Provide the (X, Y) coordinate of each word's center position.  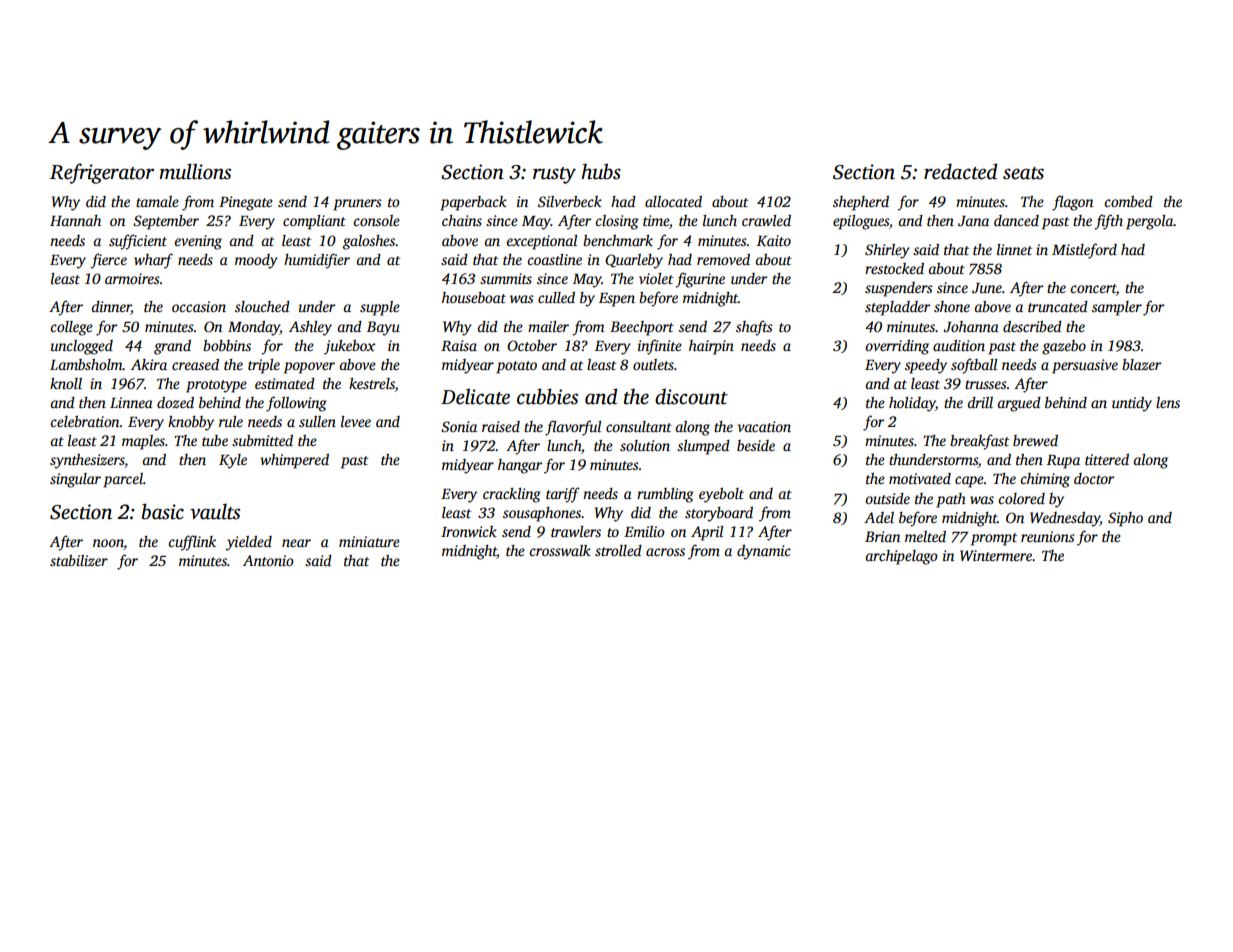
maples (143, 442)
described (1032, 326)
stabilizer (79, 560)
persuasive (1085, 366)
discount (691, 396)
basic (163, 511)
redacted (960, 171)
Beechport (642, 328)
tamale (157, 201)
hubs (601, 171)
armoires (132, 278)
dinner (111, 308)
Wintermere (996, 555)
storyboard (719, 514)
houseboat (474, 297)
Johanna (971, 326)
